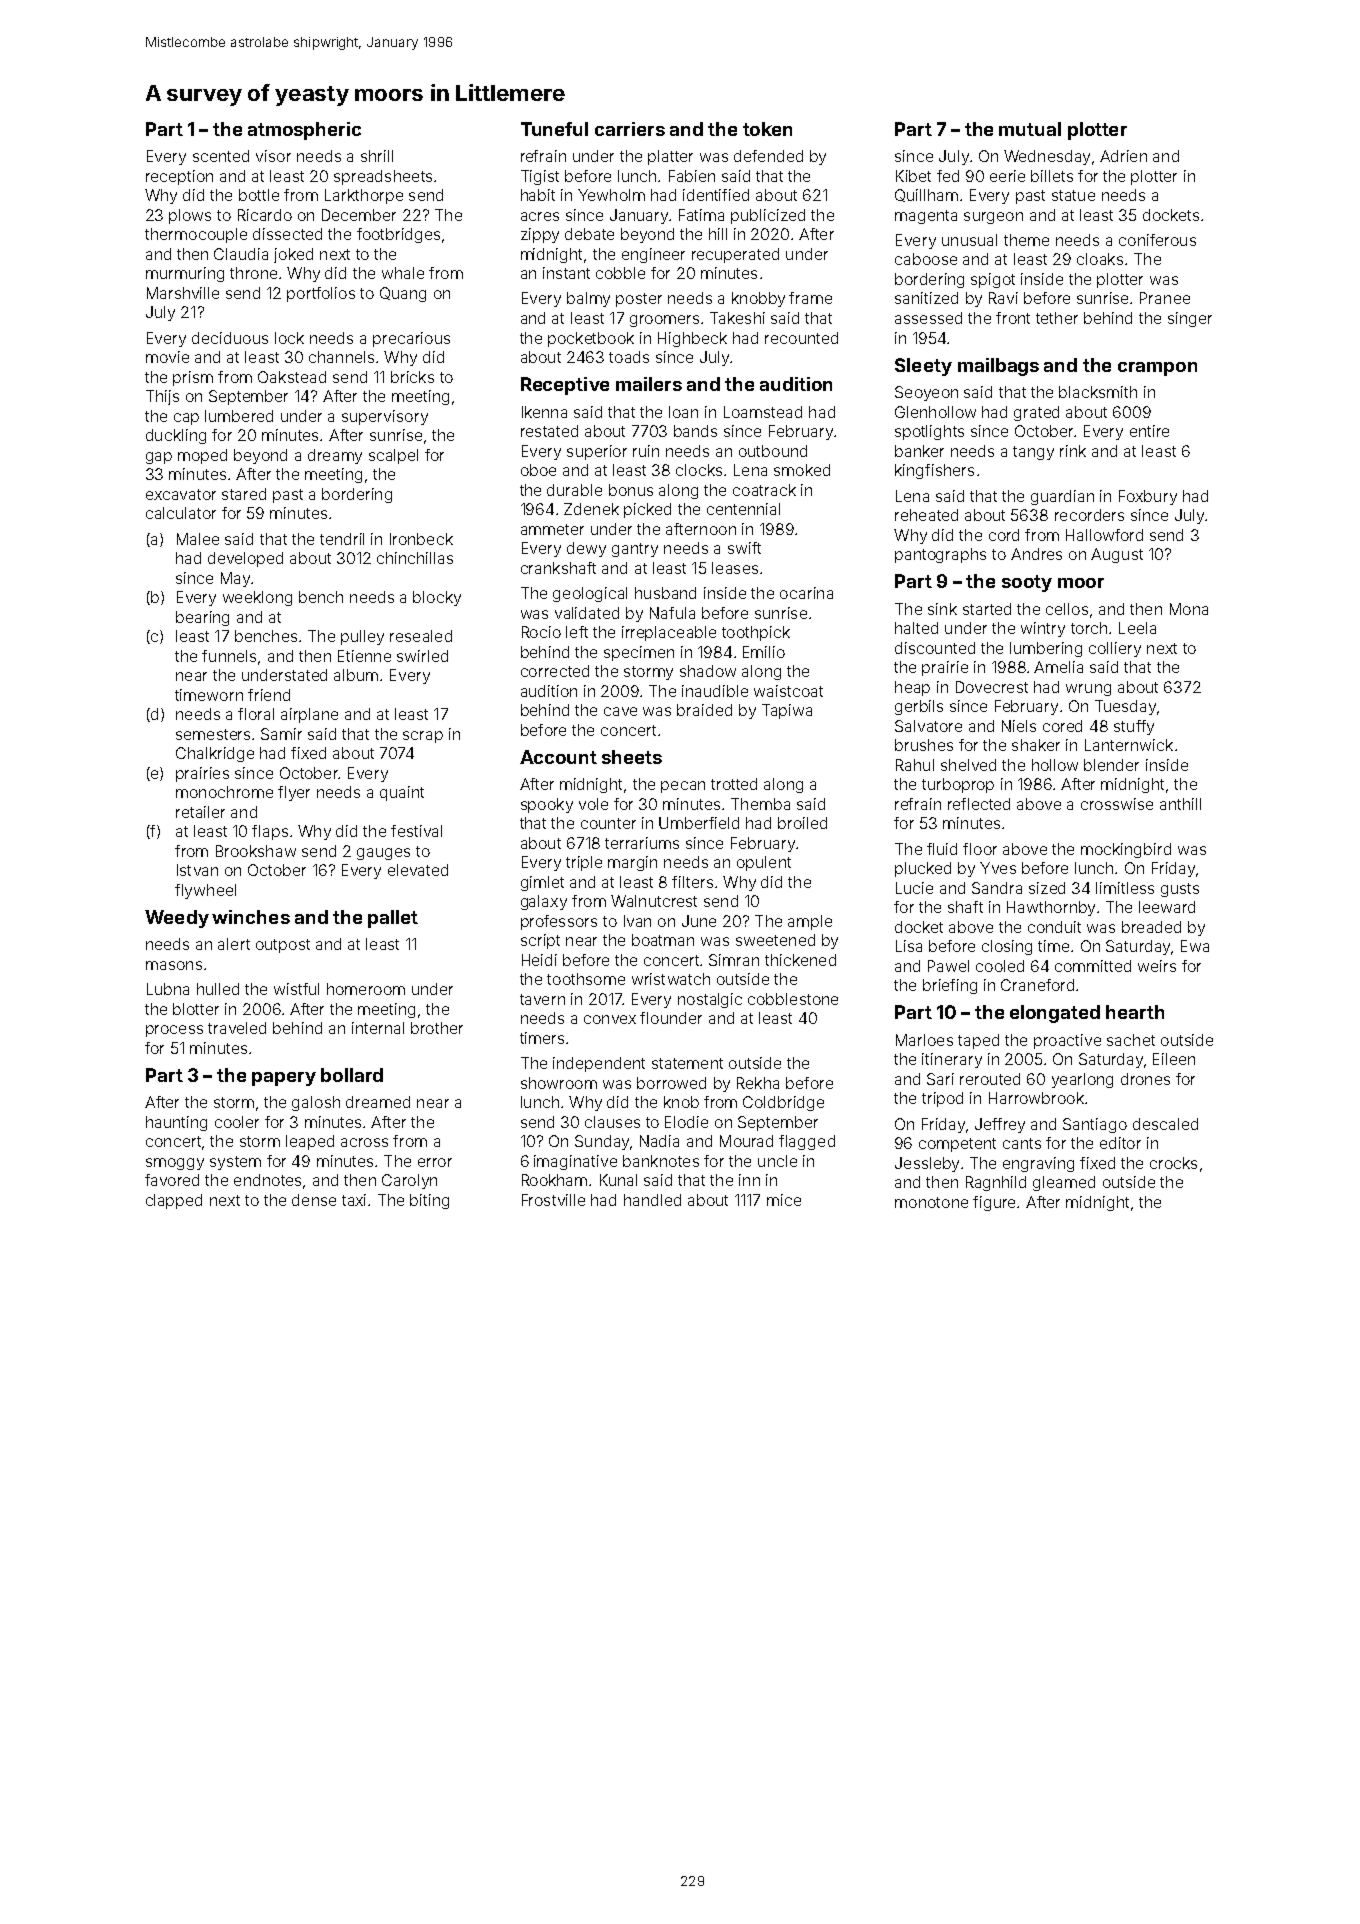 This screenshot has height=1924, width=1360. I want to click on Fatima, so click(701, 215).
